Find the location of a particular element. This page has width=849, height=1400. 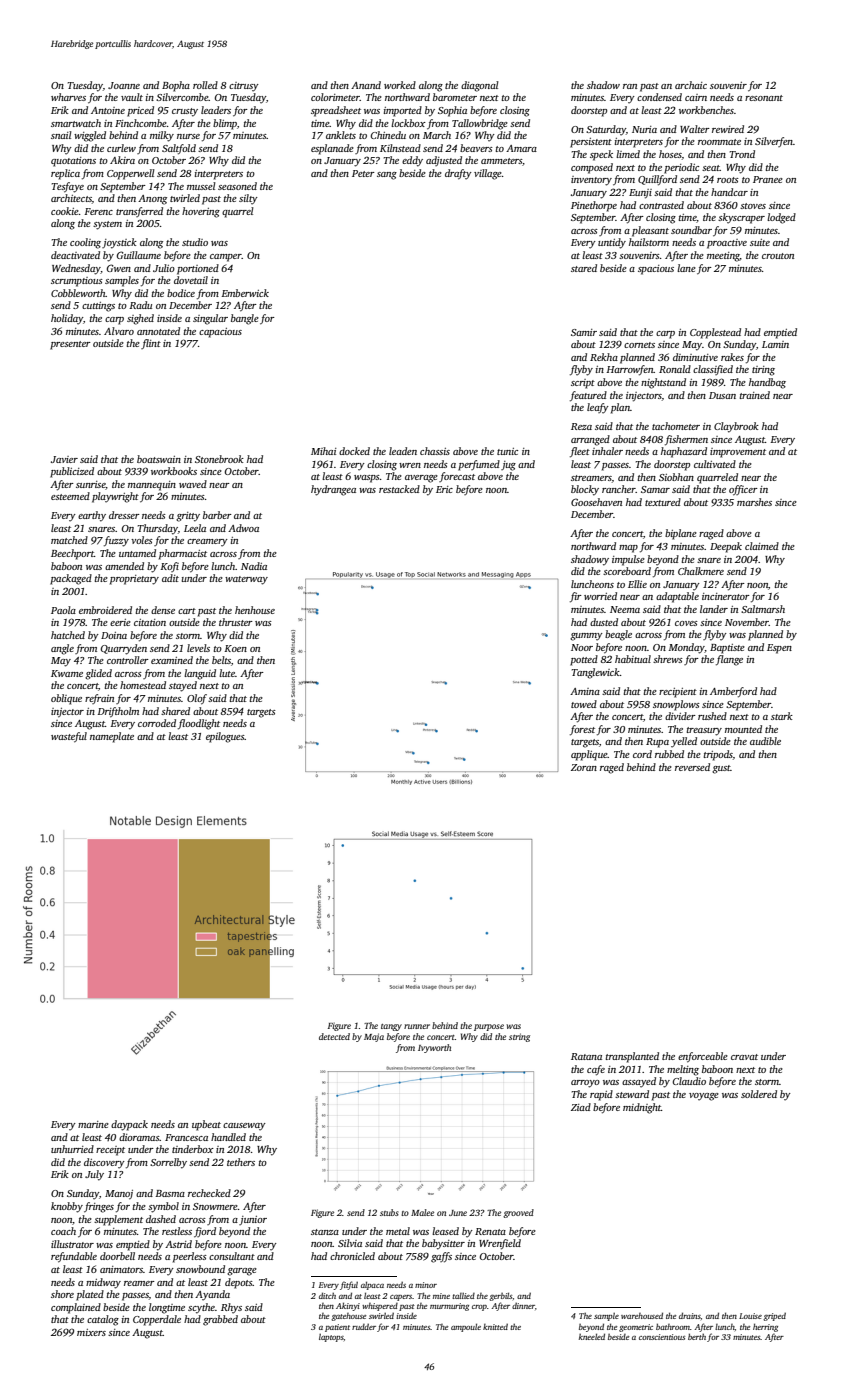

worked is located at coordinates (400, 85).
